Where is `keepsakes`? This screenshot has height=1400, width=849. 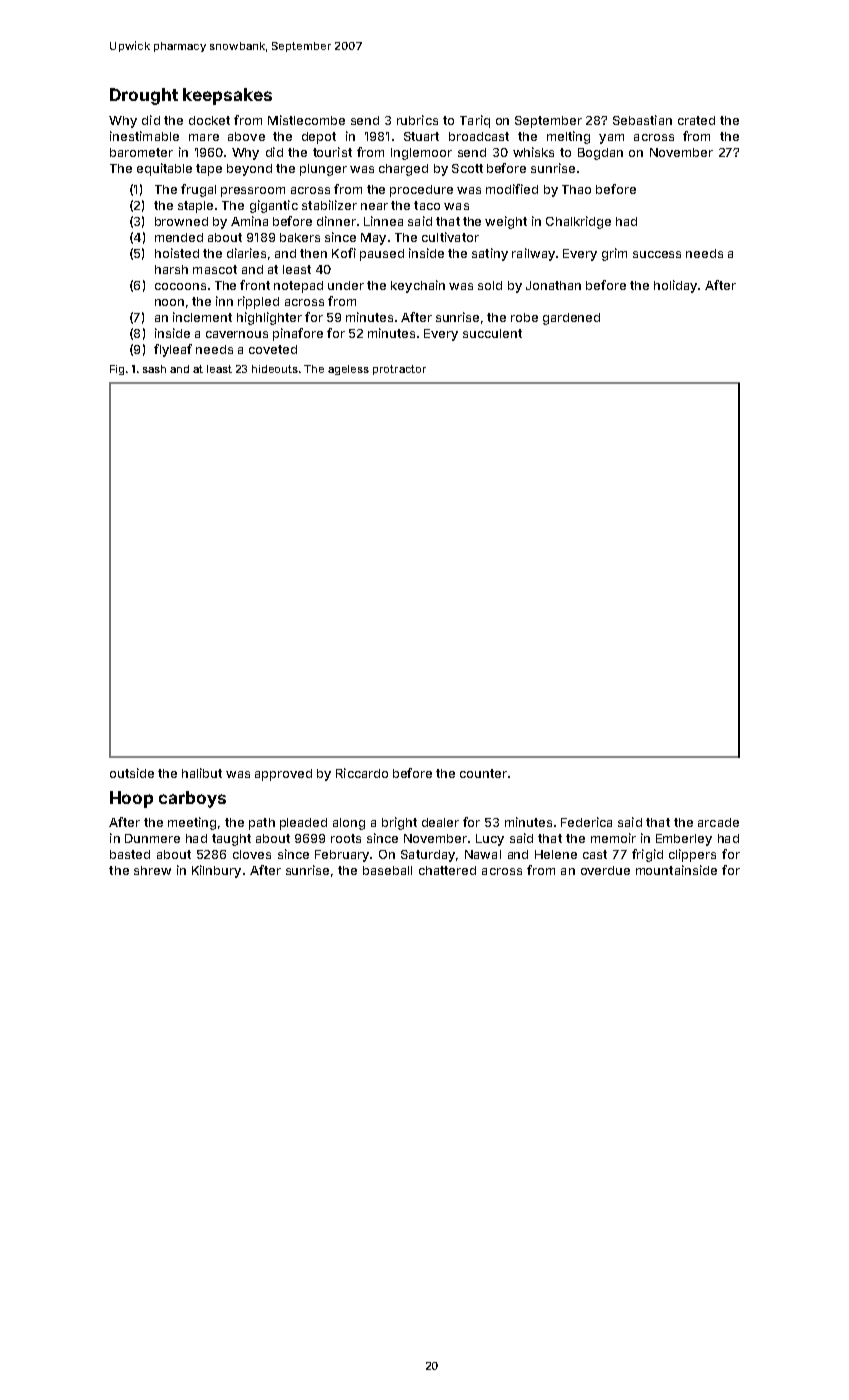
keepsakes is located at coordinates (227, 96).
